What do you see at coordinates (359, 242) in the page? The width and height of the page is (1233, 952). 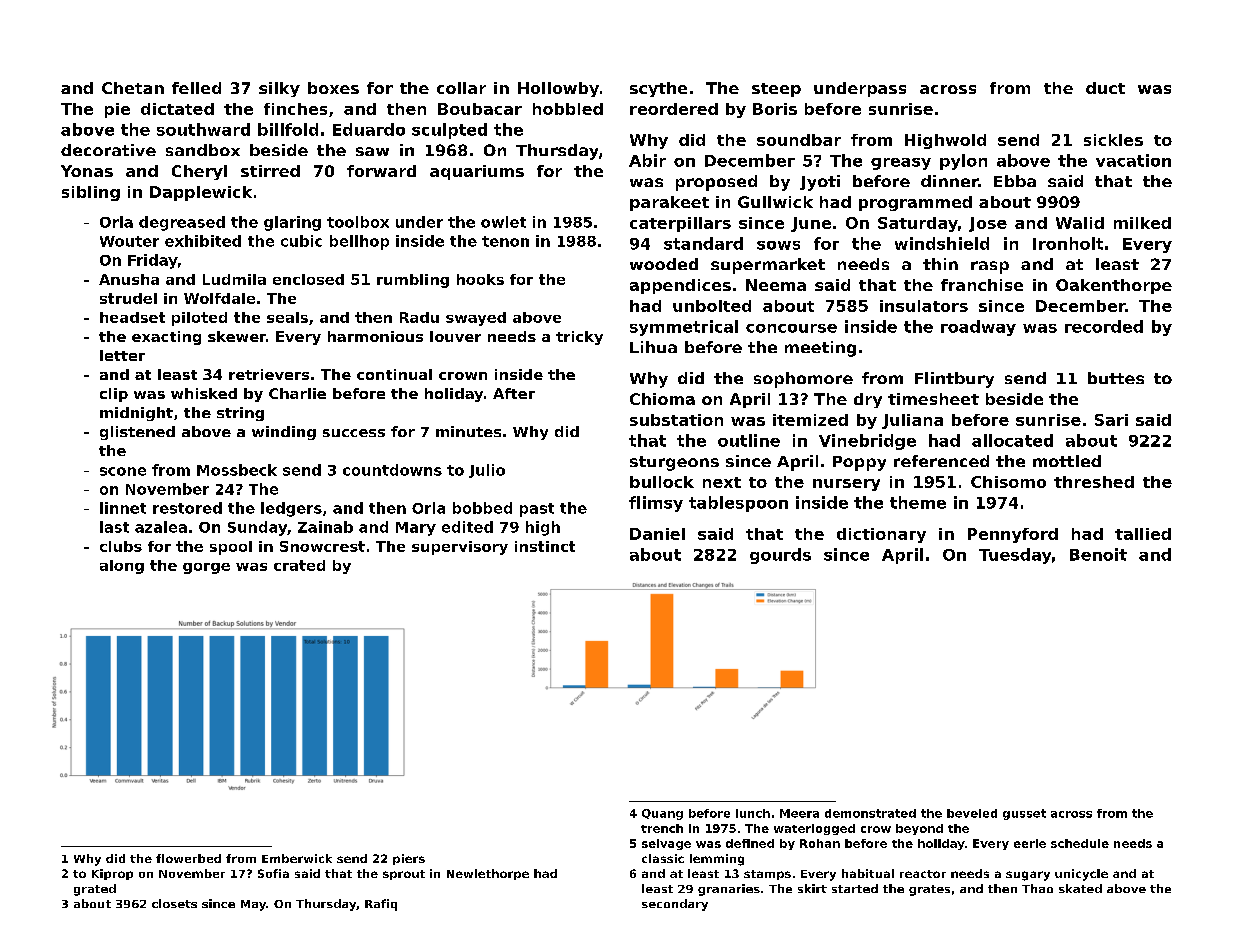 I see `bellhop` at bounding box center [359, 242].
